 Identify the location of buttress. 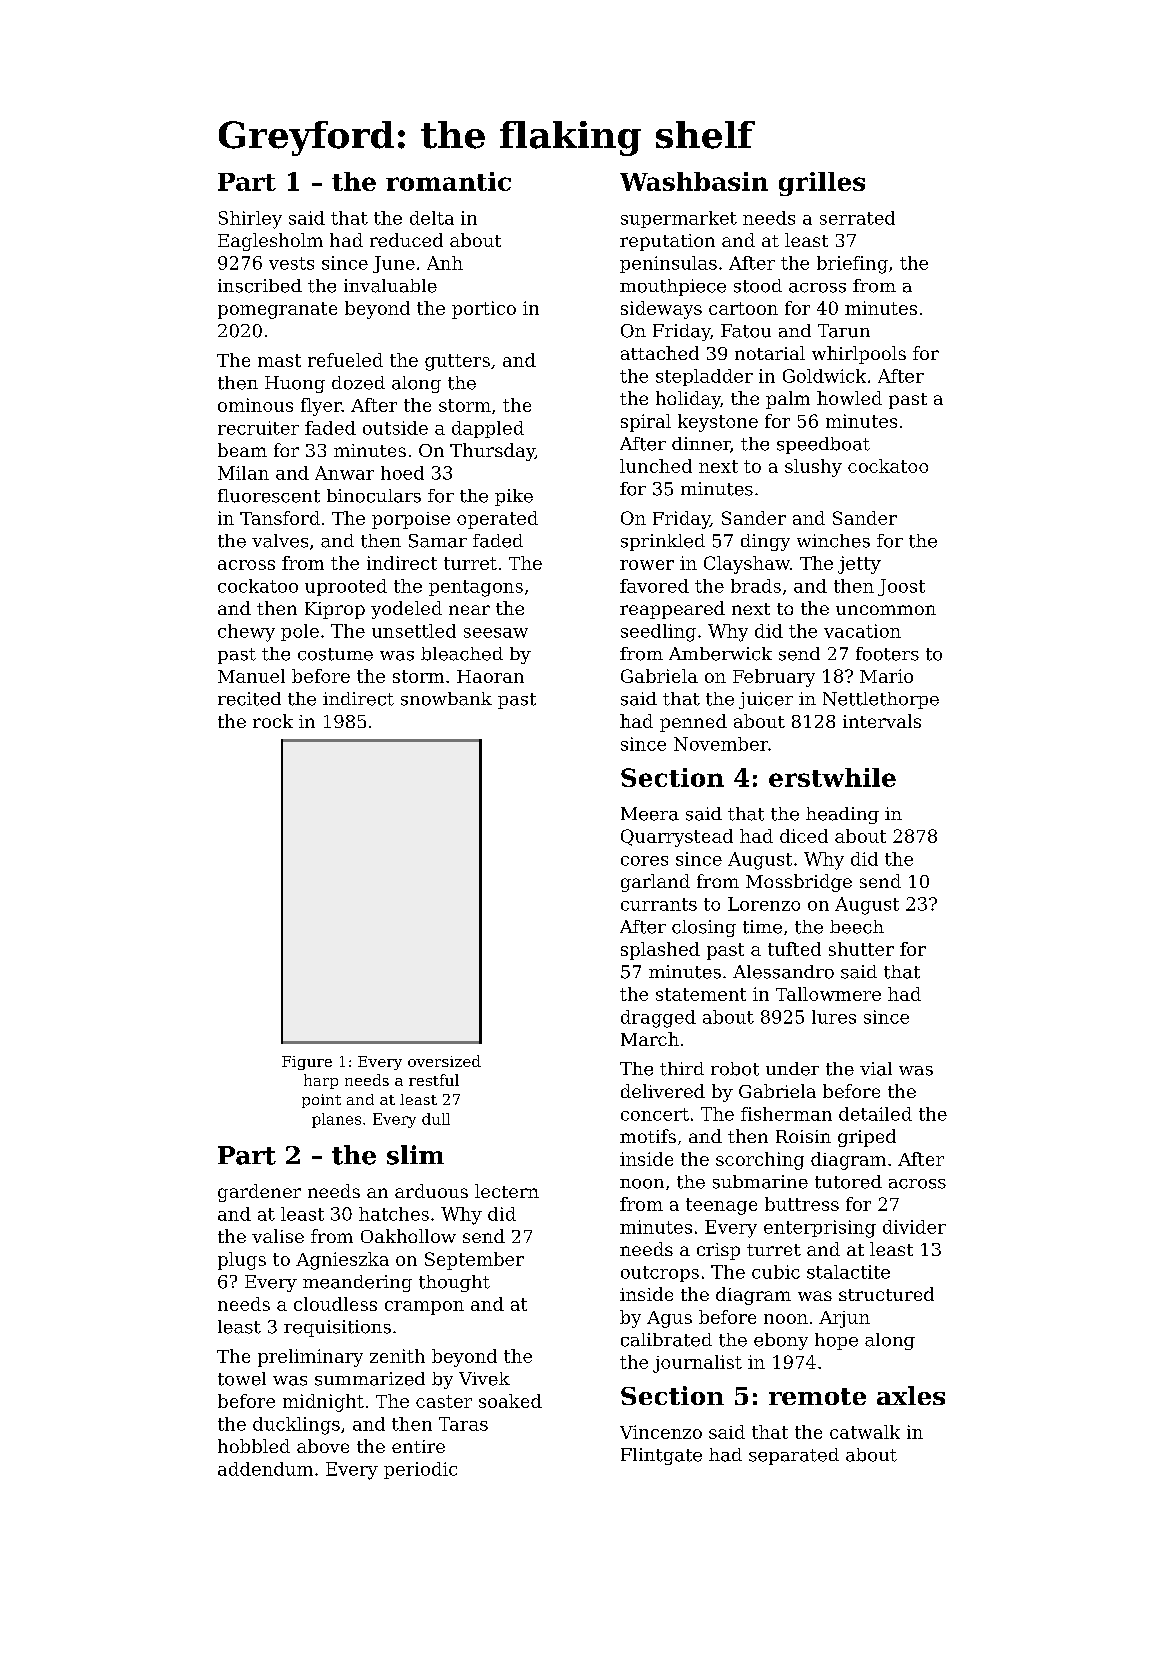
(802, 1204).
